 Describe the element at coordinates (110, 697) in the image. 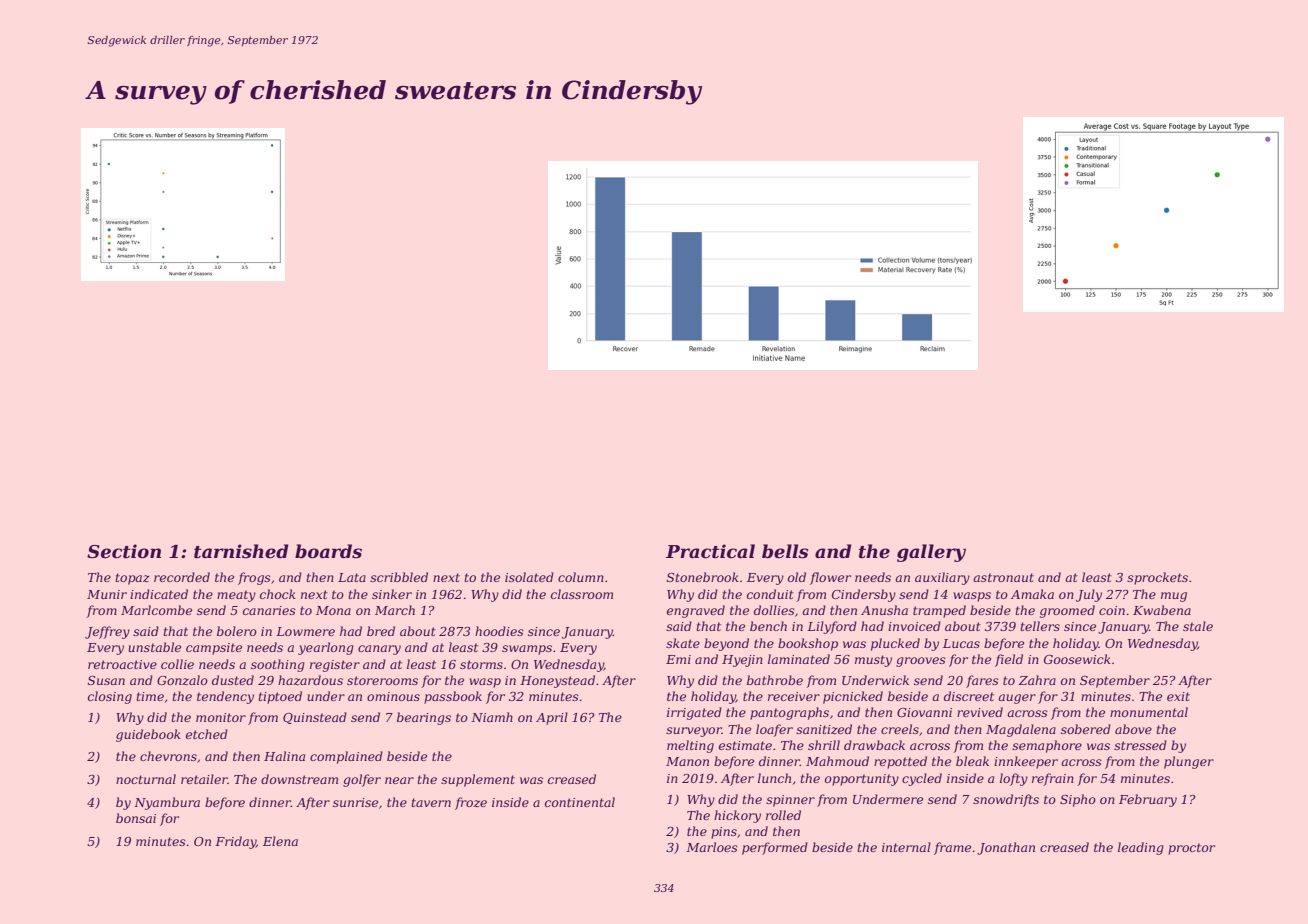

I see `closing` at that location.
